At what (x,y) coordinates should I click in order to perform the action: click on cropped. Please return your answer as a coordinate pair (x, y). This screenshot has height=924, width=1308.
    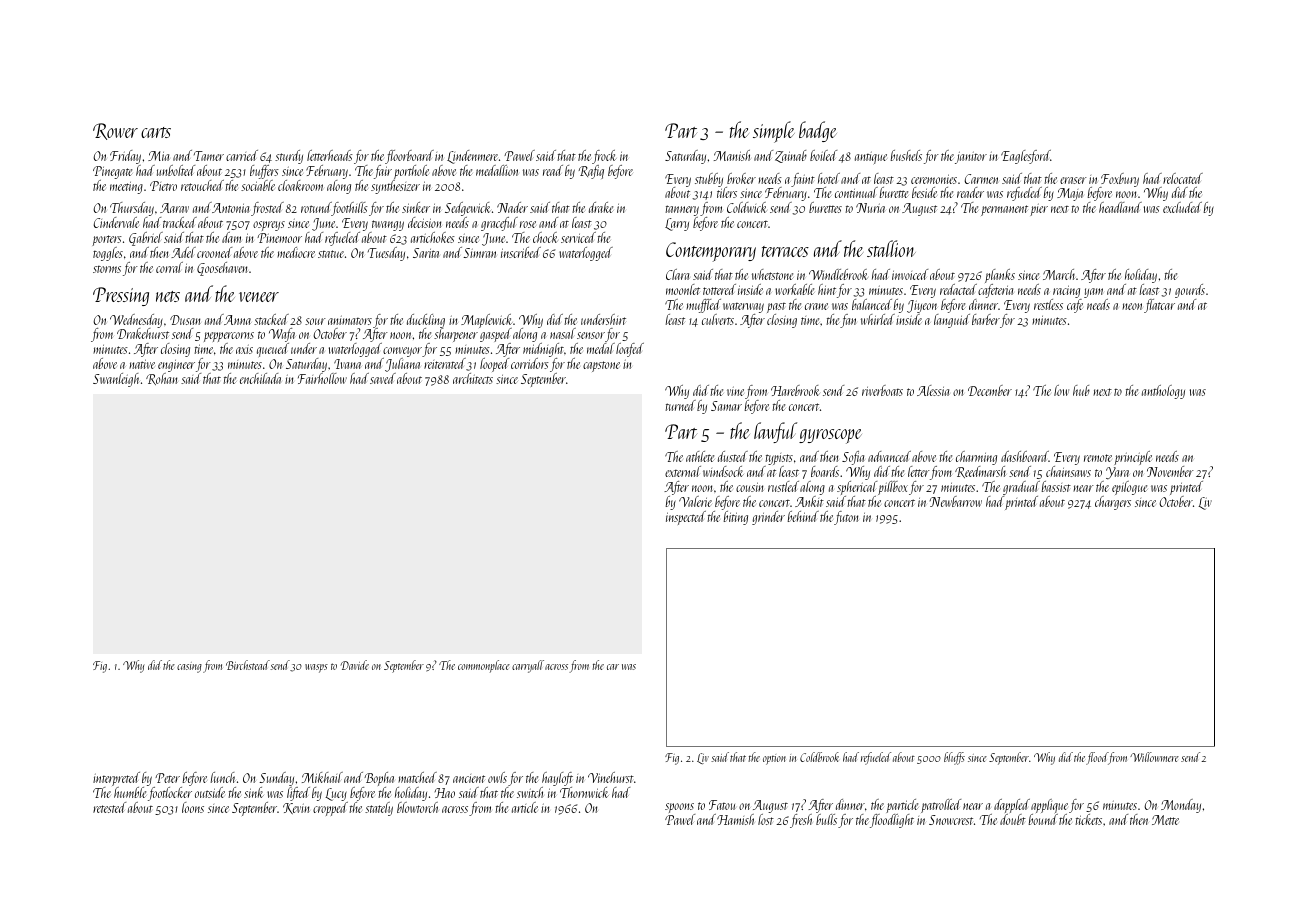
    Looking at the image, I should click on (330, 809).
